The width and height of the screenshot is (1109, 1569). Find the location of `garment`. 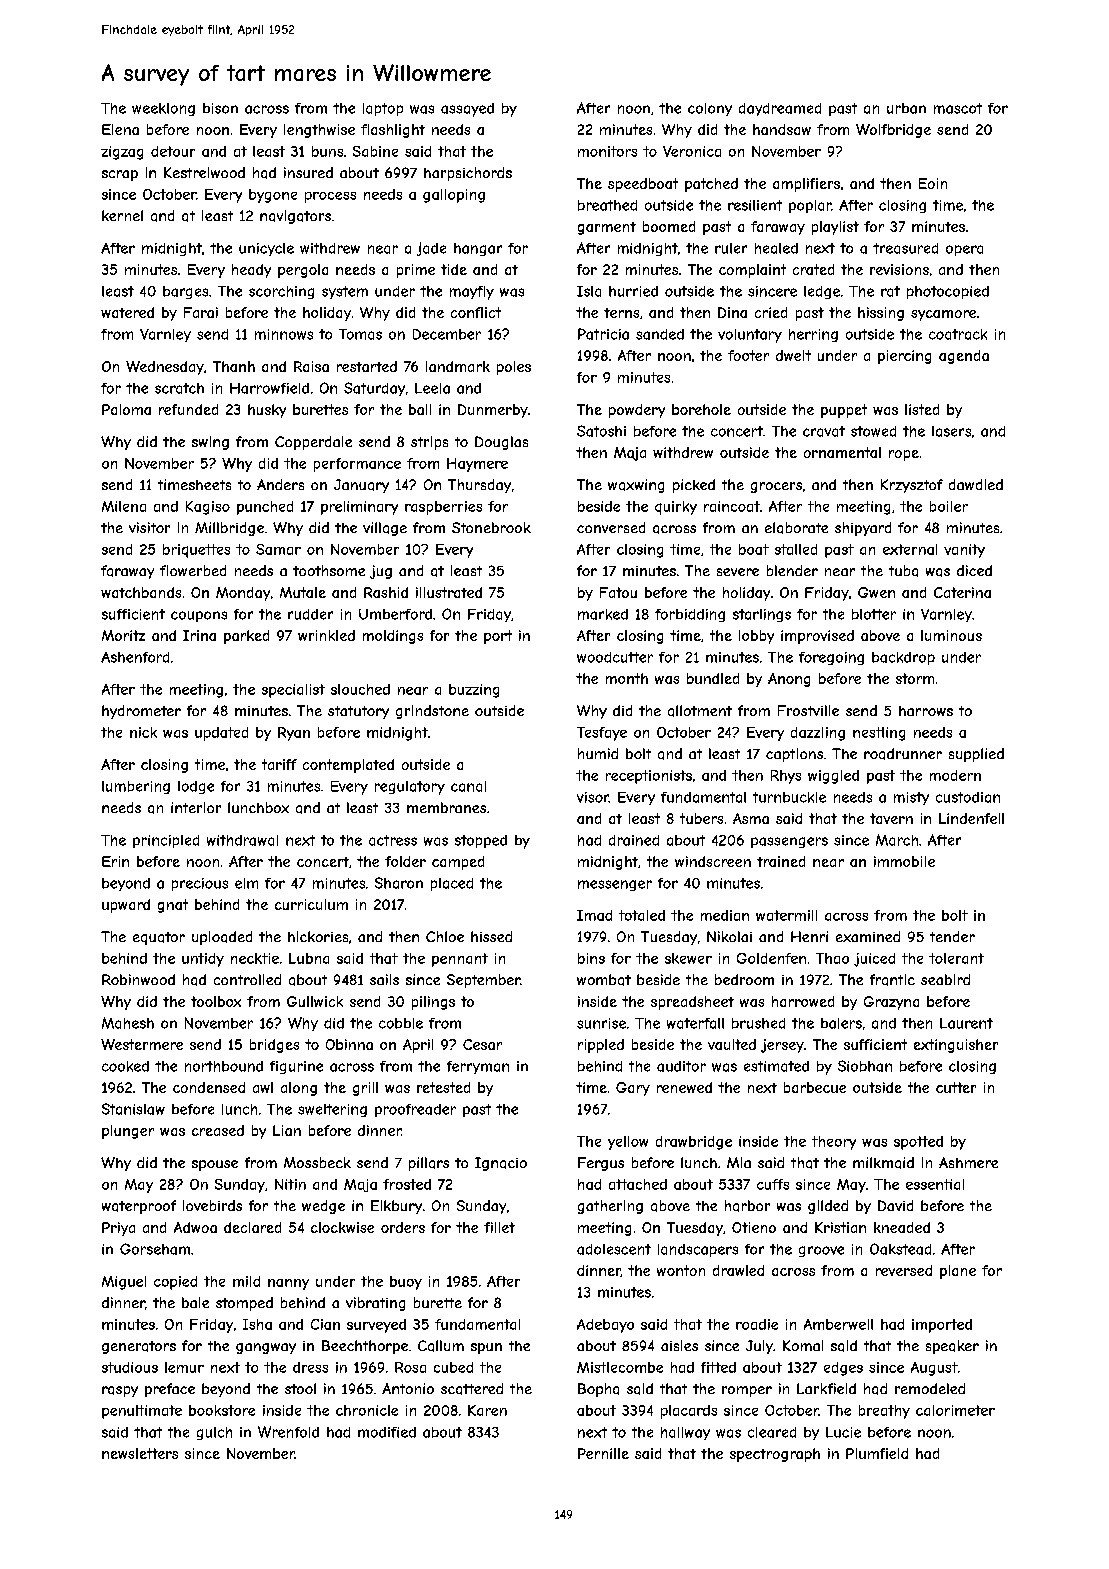

garment is located at coordinates (607, 228).
